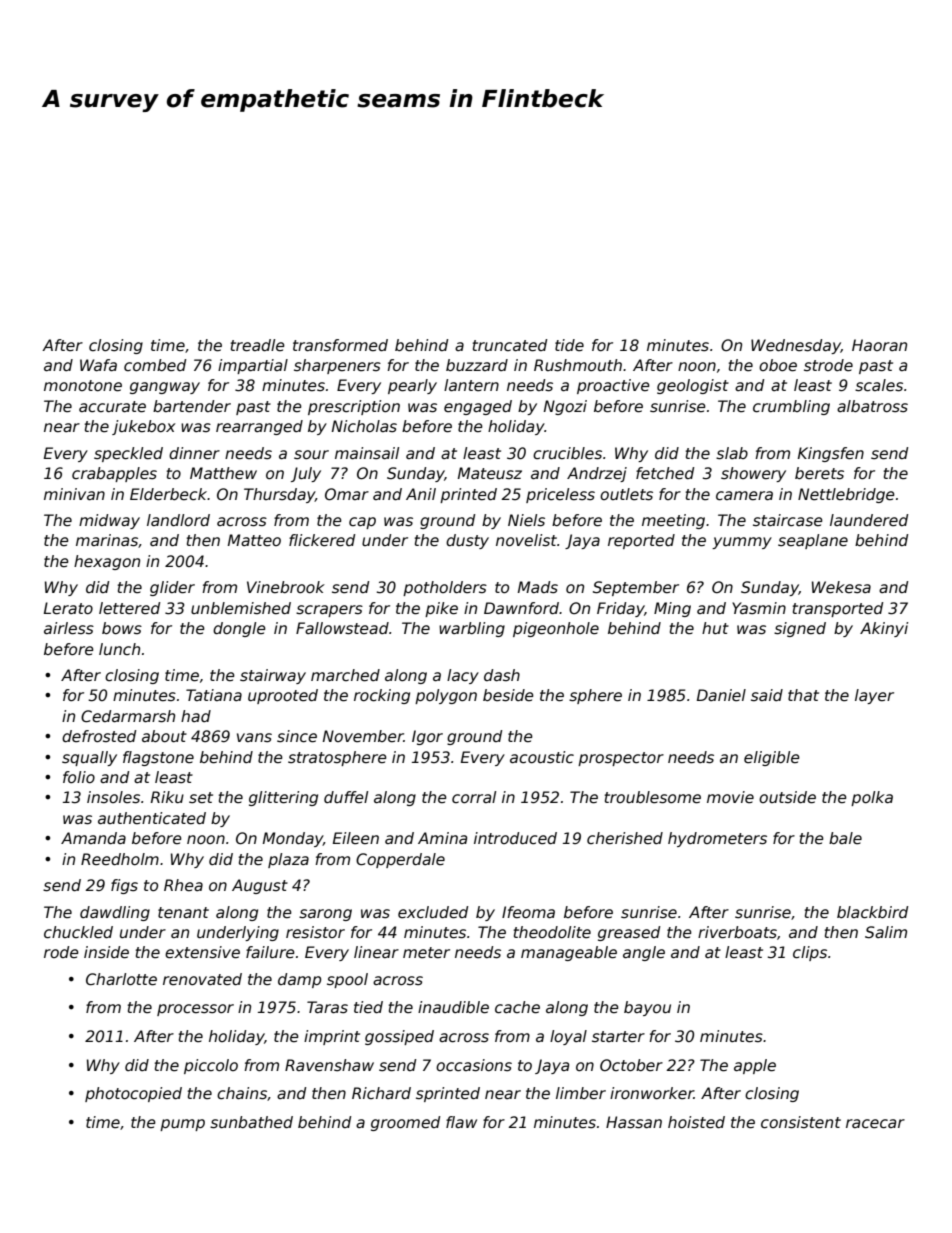 Image resolution: width=952 pixels, height=1233 pixels. I want to click on tide, so click(569, 345).
